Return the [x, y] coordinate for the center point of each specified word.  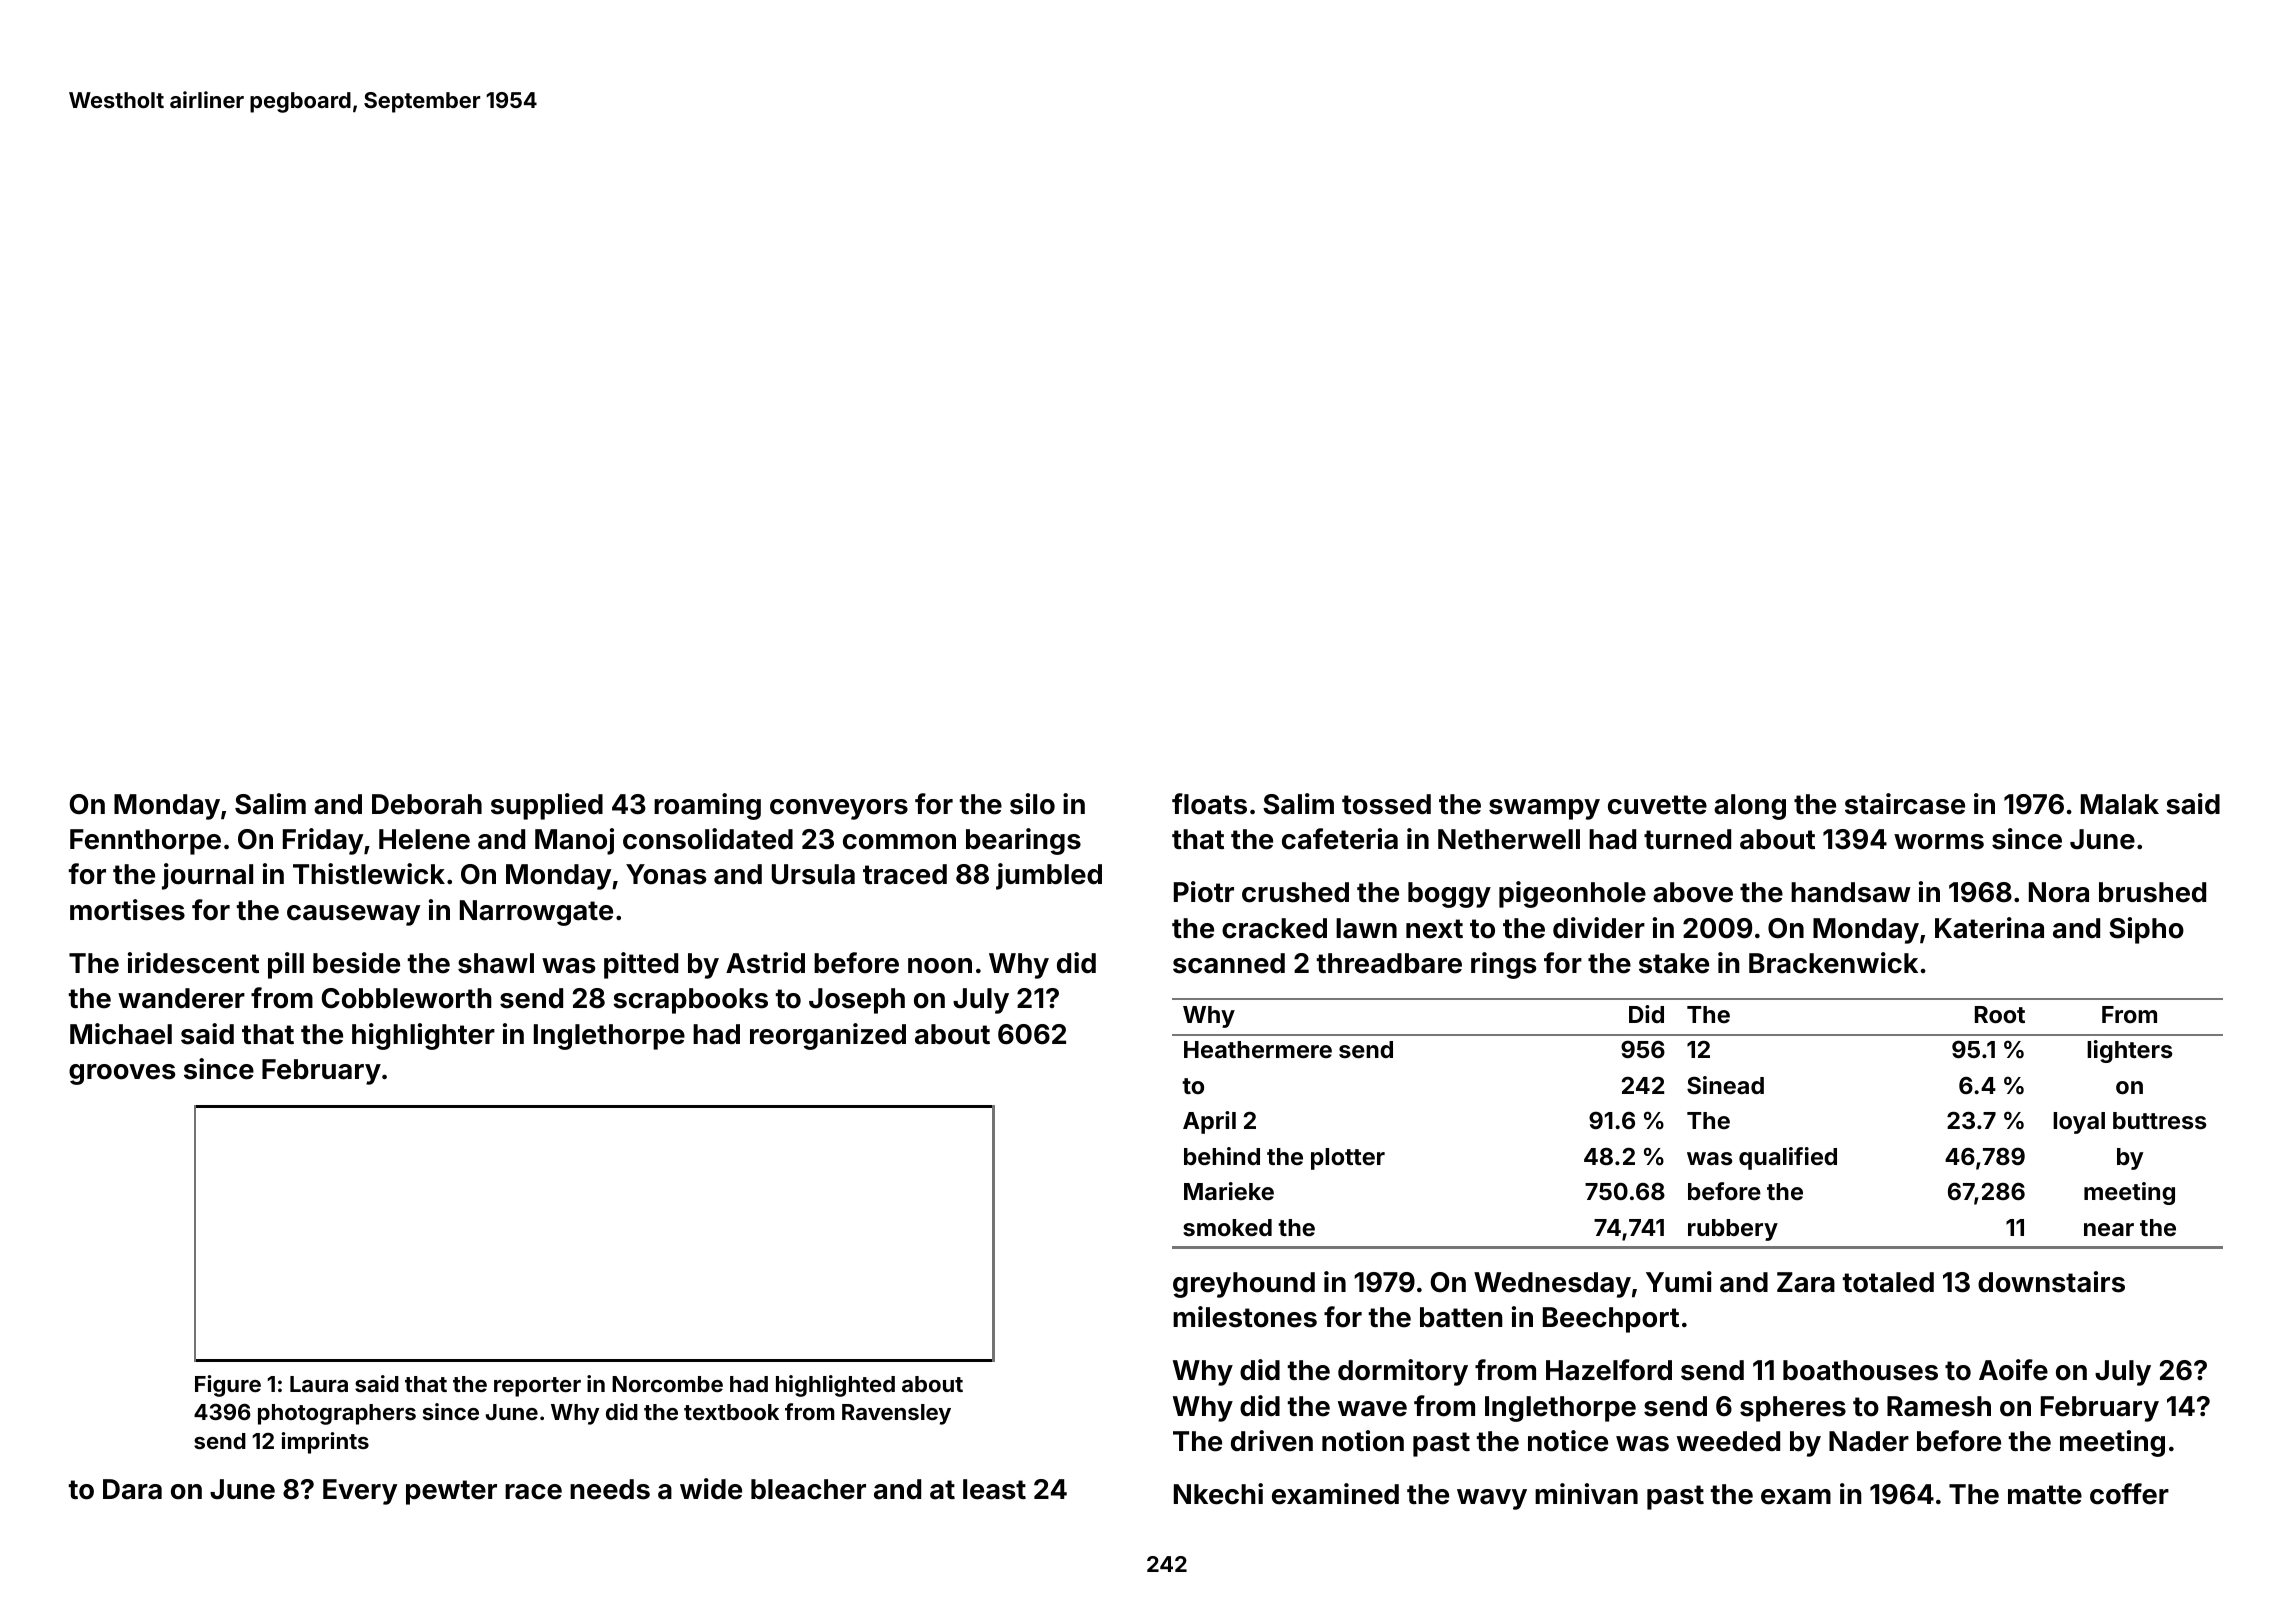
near [2109, 1229]
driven [1272, 1441]
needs [610, 1489]
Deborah [427, 804]
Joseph [857, 1001]
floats [1209, 804]
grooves [122, 1074]
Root [2000, 1014]
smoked [1227, 1227]
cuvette [1657, 805]
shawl [496, 963]
